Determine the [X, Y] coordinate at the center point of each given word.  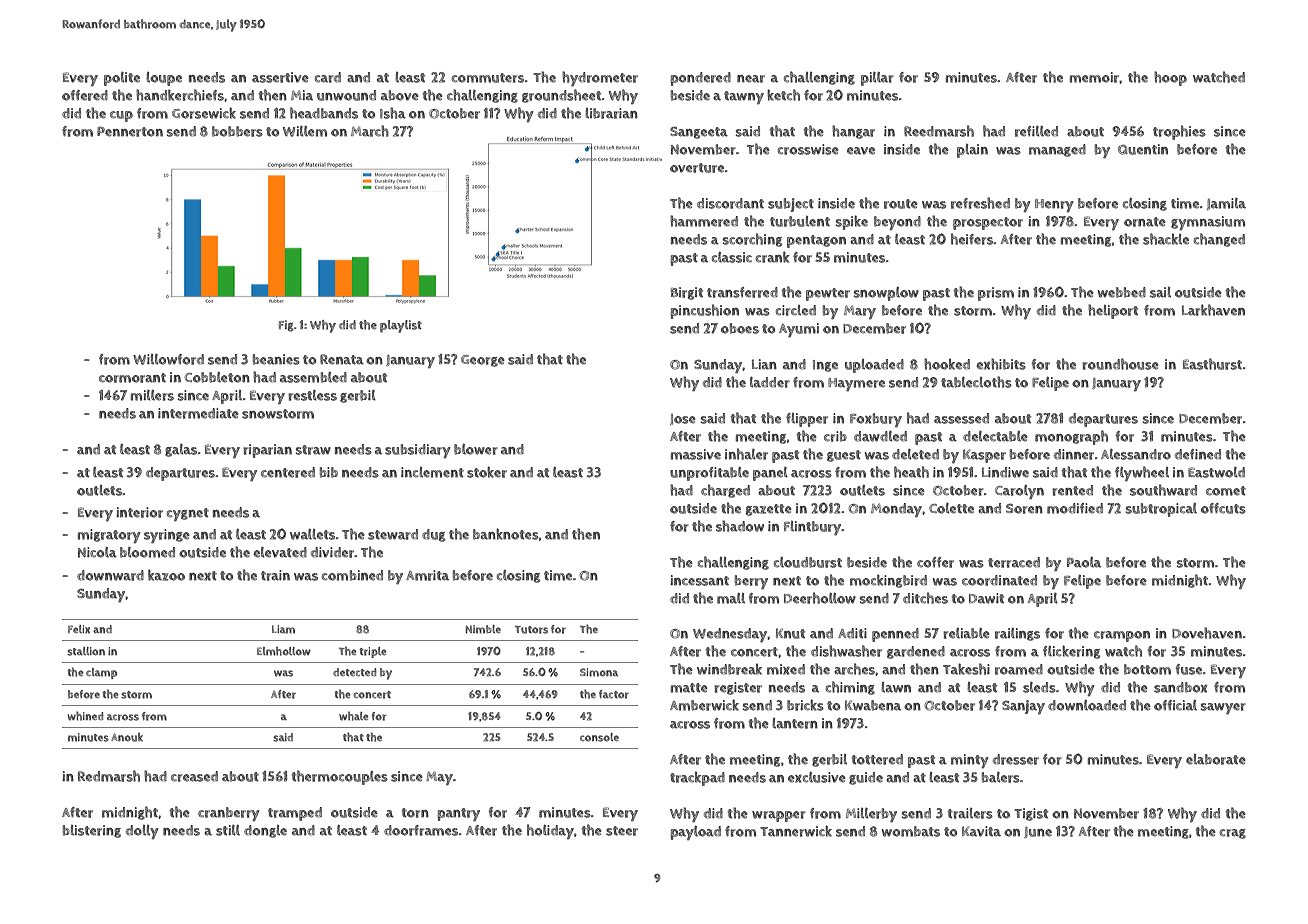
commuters [488, 78]
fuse [1189, 669]
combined [352, 575]
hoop [1170, 78]
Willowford [168, 359]
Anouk [127, 737]
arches [854, 669]
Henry [1054, 205]
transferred [742, 292]
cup [121, 116]
